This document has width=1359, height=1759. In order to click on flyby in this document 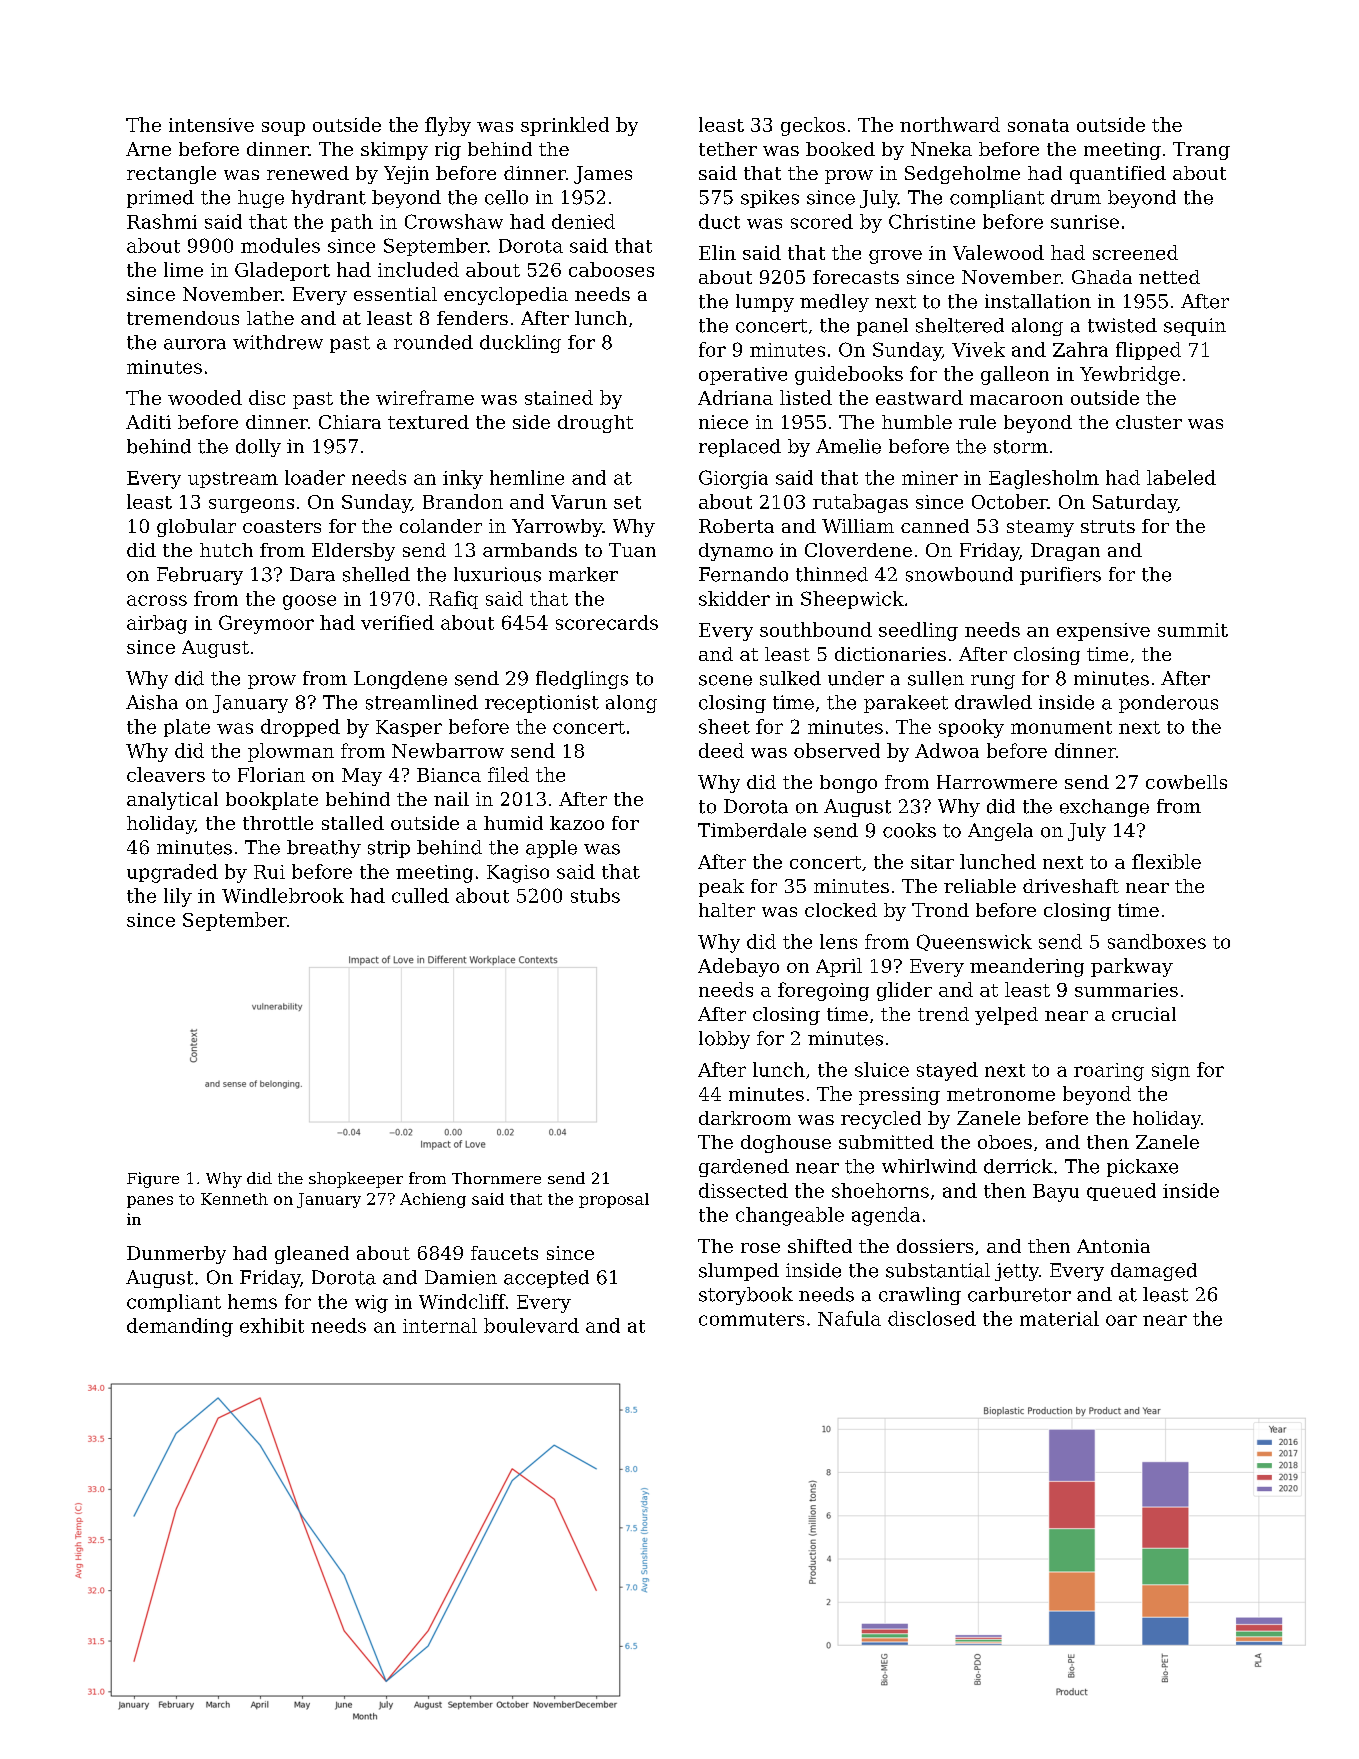, I will do `click(448, 126)`.
